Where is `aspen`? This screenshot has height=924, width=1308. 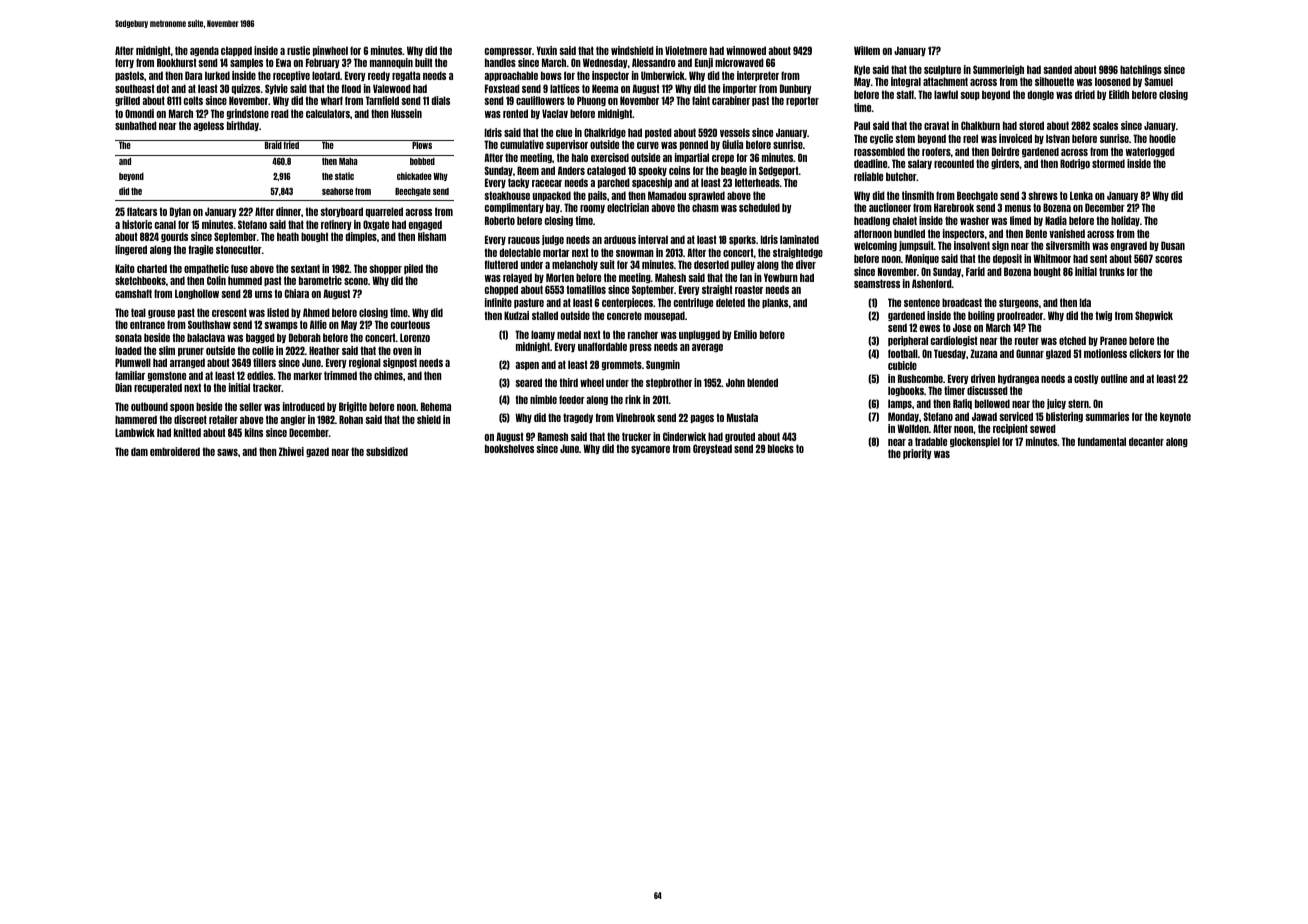
aspen is located at coordinates (527, 366).
